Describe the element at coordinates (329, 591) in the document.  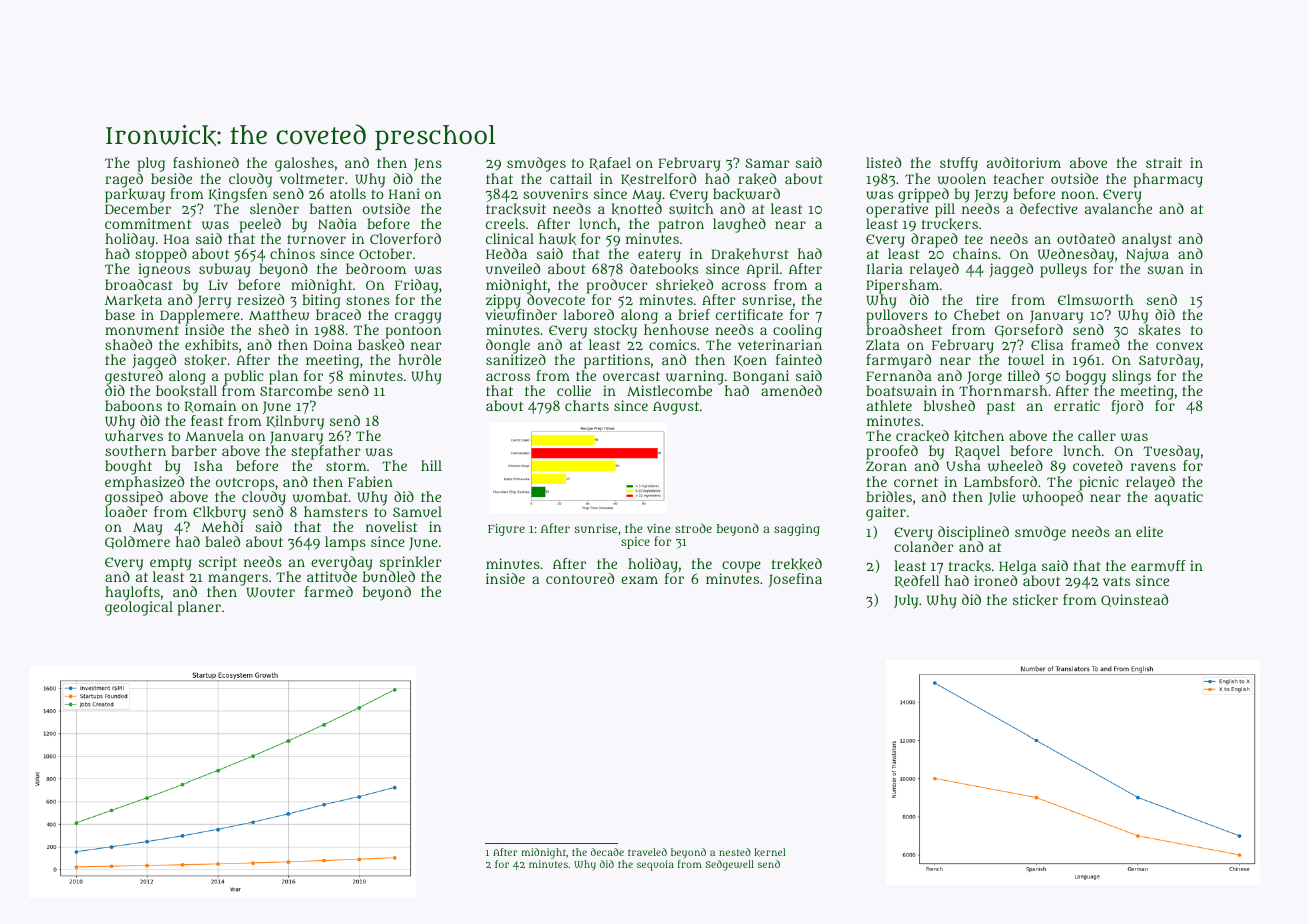
I see `farmed` at that location.
